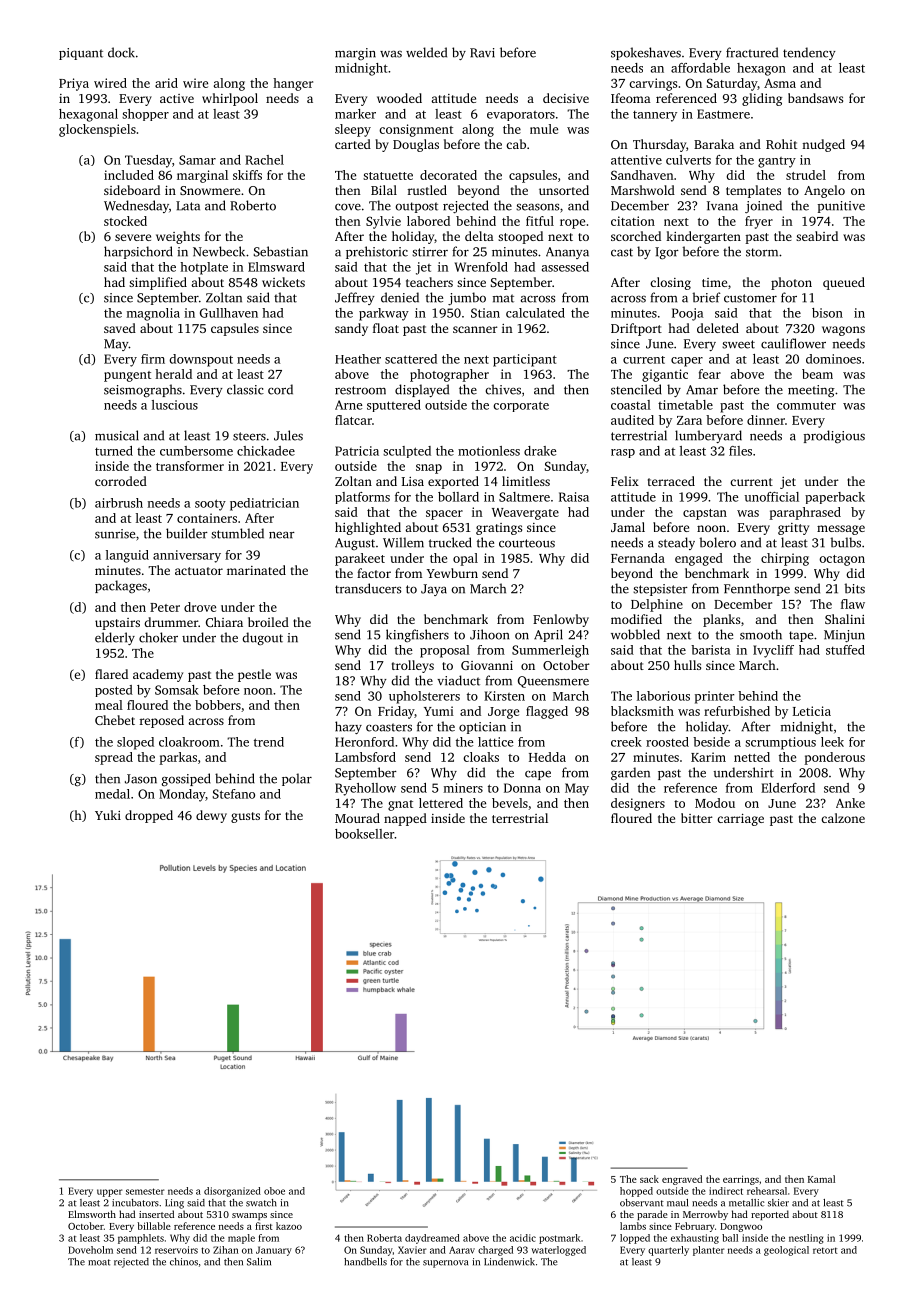 This screenshot has height=1308, width=924. Describe the element at coordinates (365, 789) in the screenshot. I see `Ryehollow` at that location.
